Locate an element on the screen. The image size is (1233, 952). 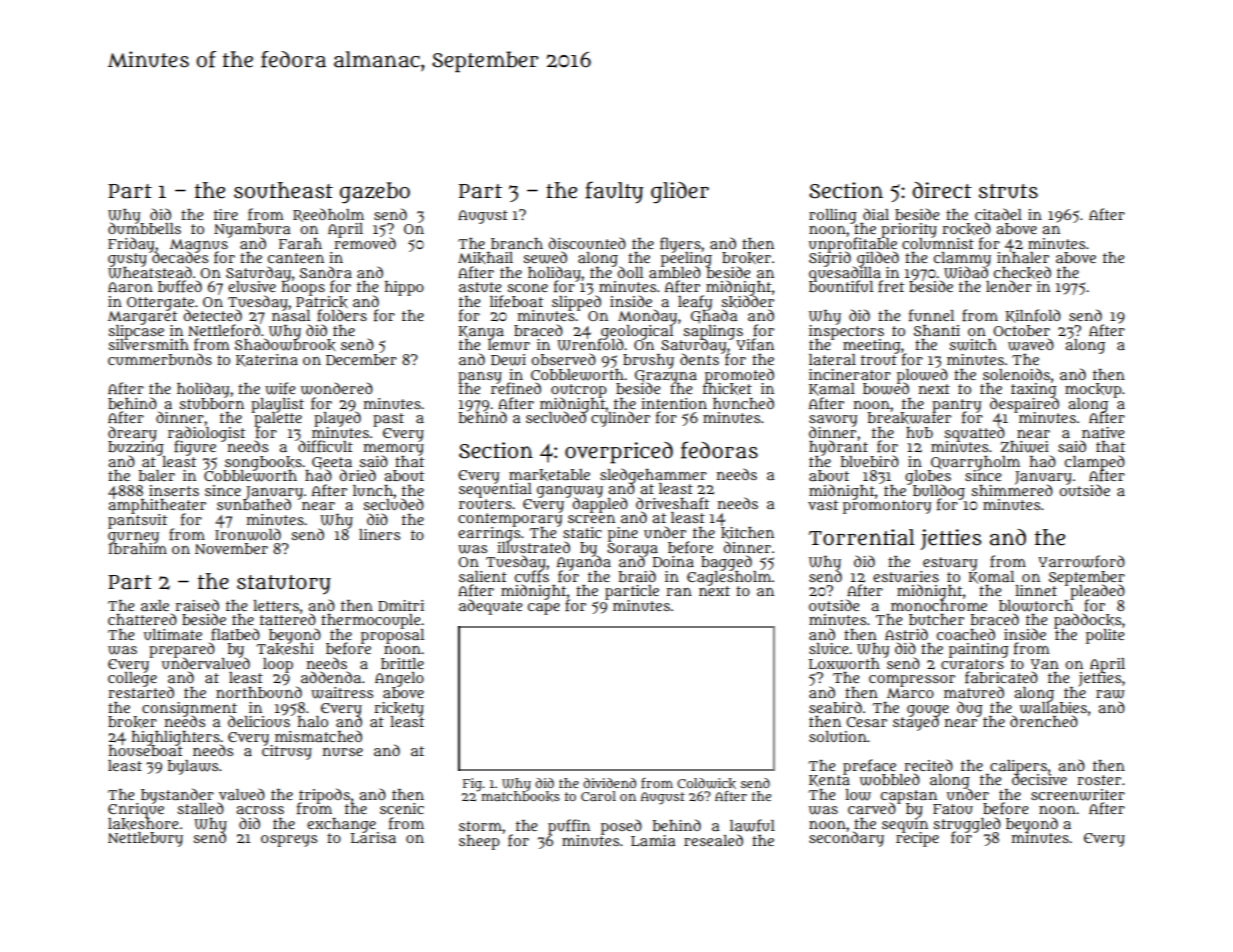
Lamia is located at coordinates (653, 840).
